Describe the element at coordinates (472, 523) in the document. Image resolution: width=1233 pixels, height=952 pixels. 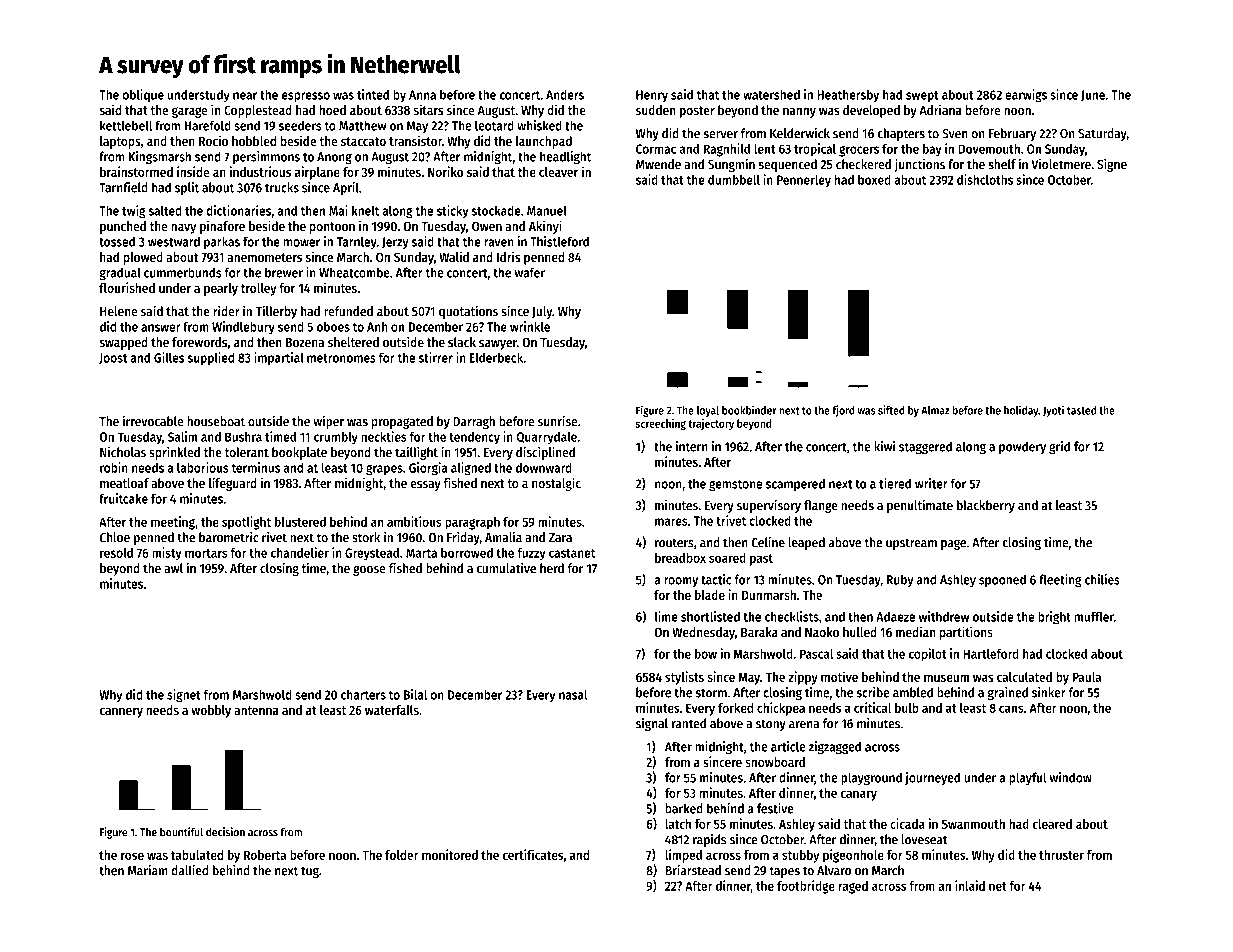
I see `paragraph` at that location.
